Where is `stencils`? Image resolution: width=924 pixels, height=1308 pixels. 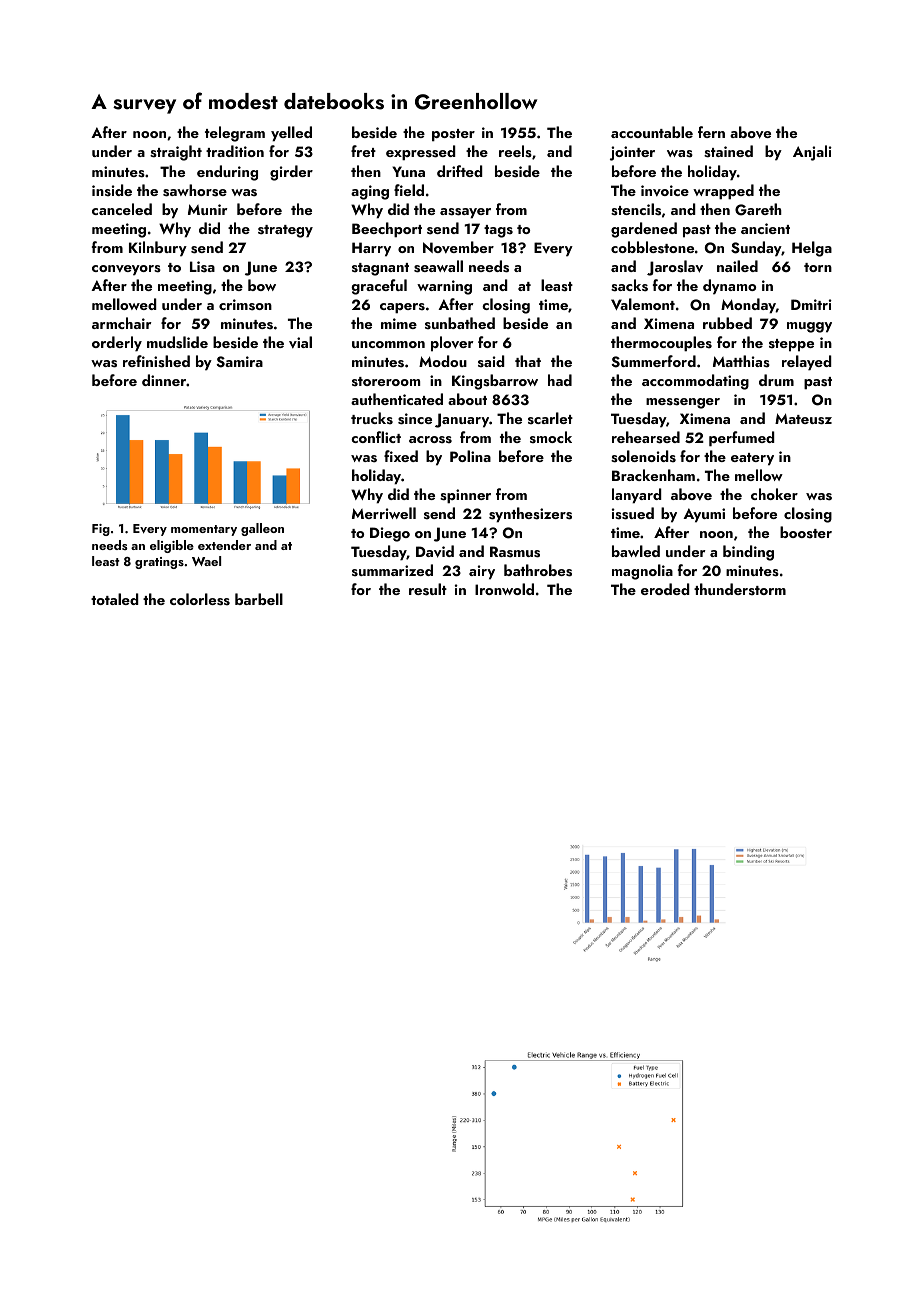
stencils is located at coordinates (636, 209).
